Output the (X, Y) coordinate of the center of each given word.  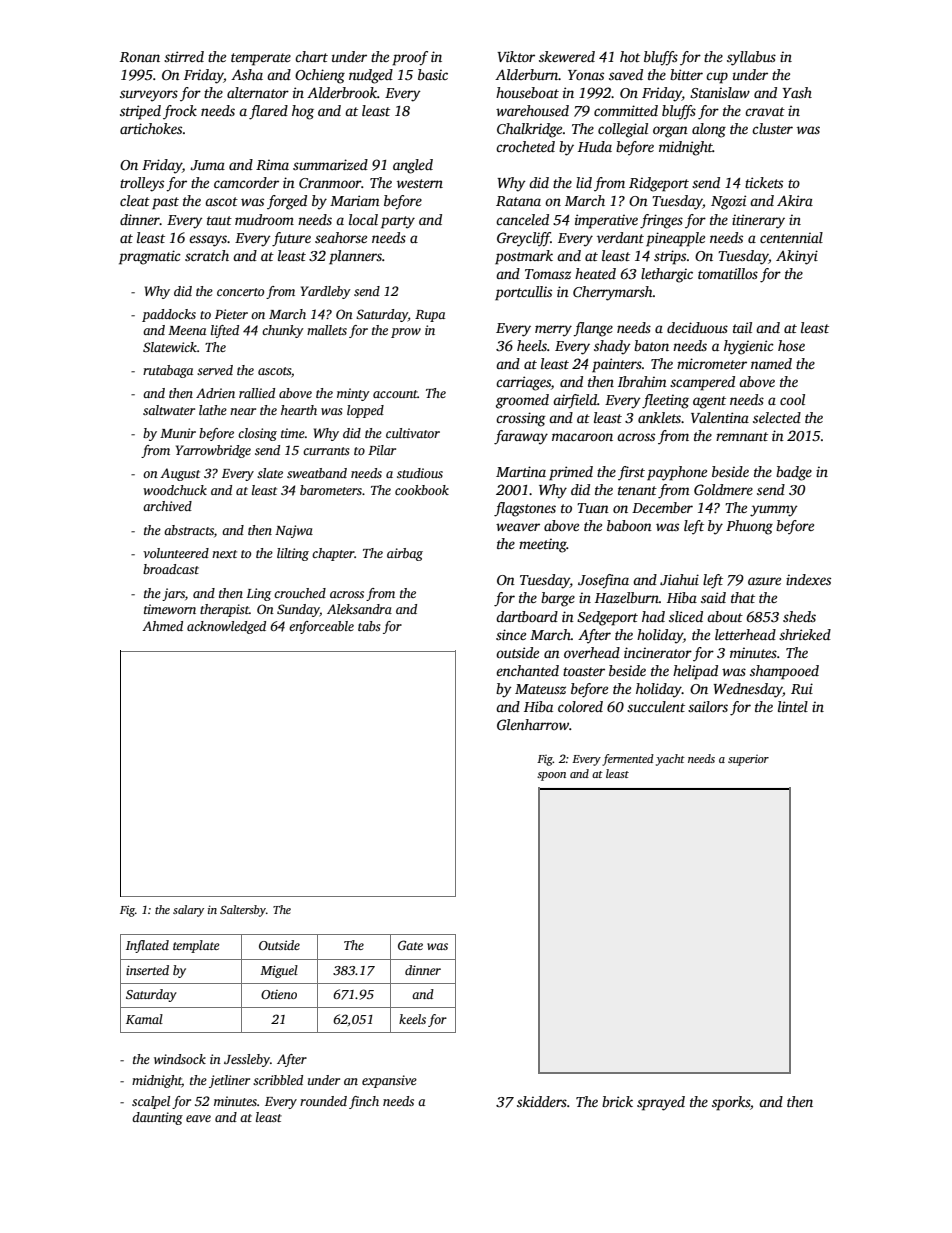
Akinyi (797, 257)
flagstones (525, 509)
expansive (389, 1081)
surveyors (149, 96)
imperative (606, 221)
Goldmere (723, 489)
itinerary (758, 221)
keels (412, 1019)
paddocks (169, 315)
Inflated (147, 946)
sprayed (661, 1103)
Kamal (144, 1019)
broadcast (171, 569)
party (398, 222)
